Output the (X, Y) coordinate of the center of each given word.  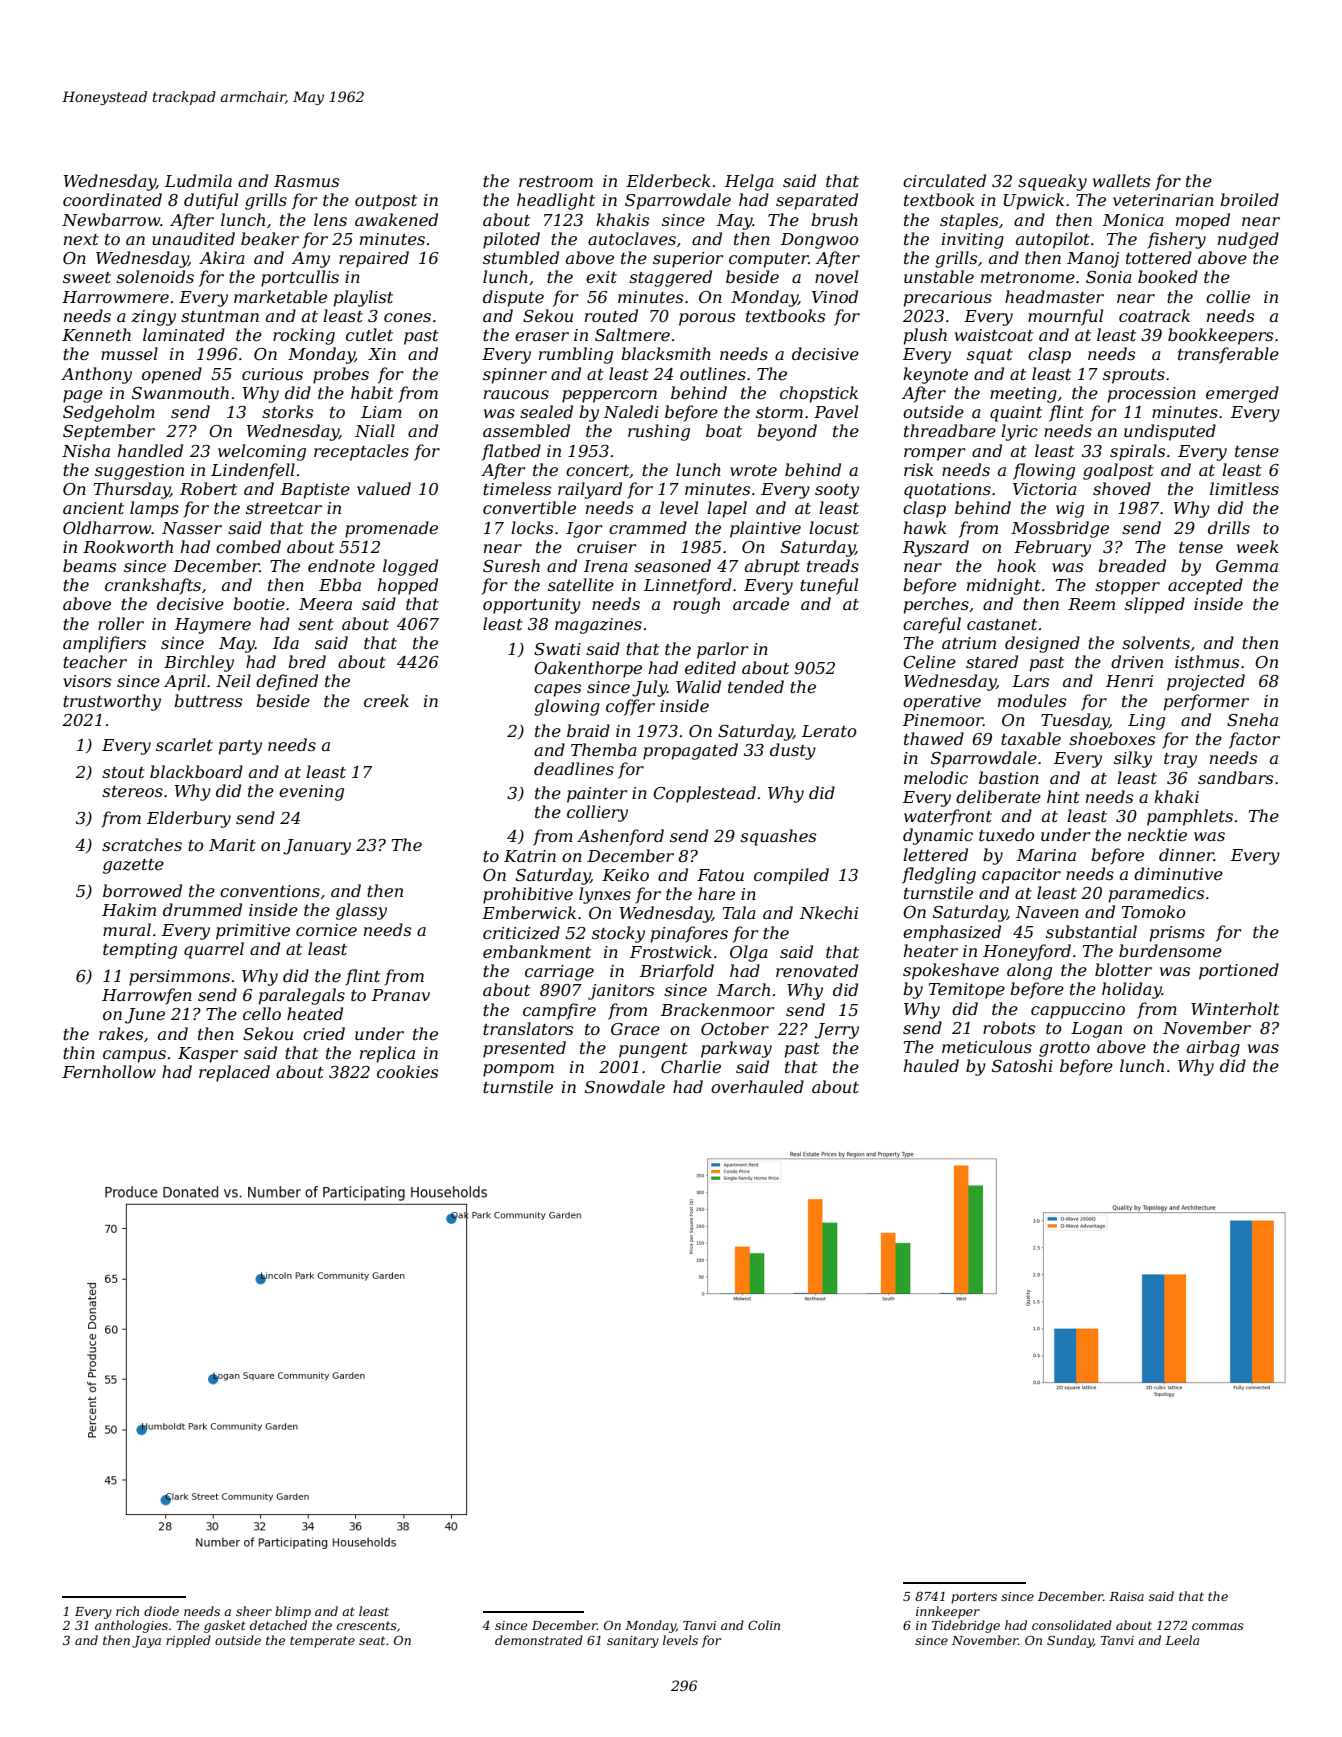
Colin (764, 1625)
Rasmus (306, 181)
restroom (556, 181)
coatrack (1154, 315)
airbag (1213, 1048)
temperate (322, 1642)
